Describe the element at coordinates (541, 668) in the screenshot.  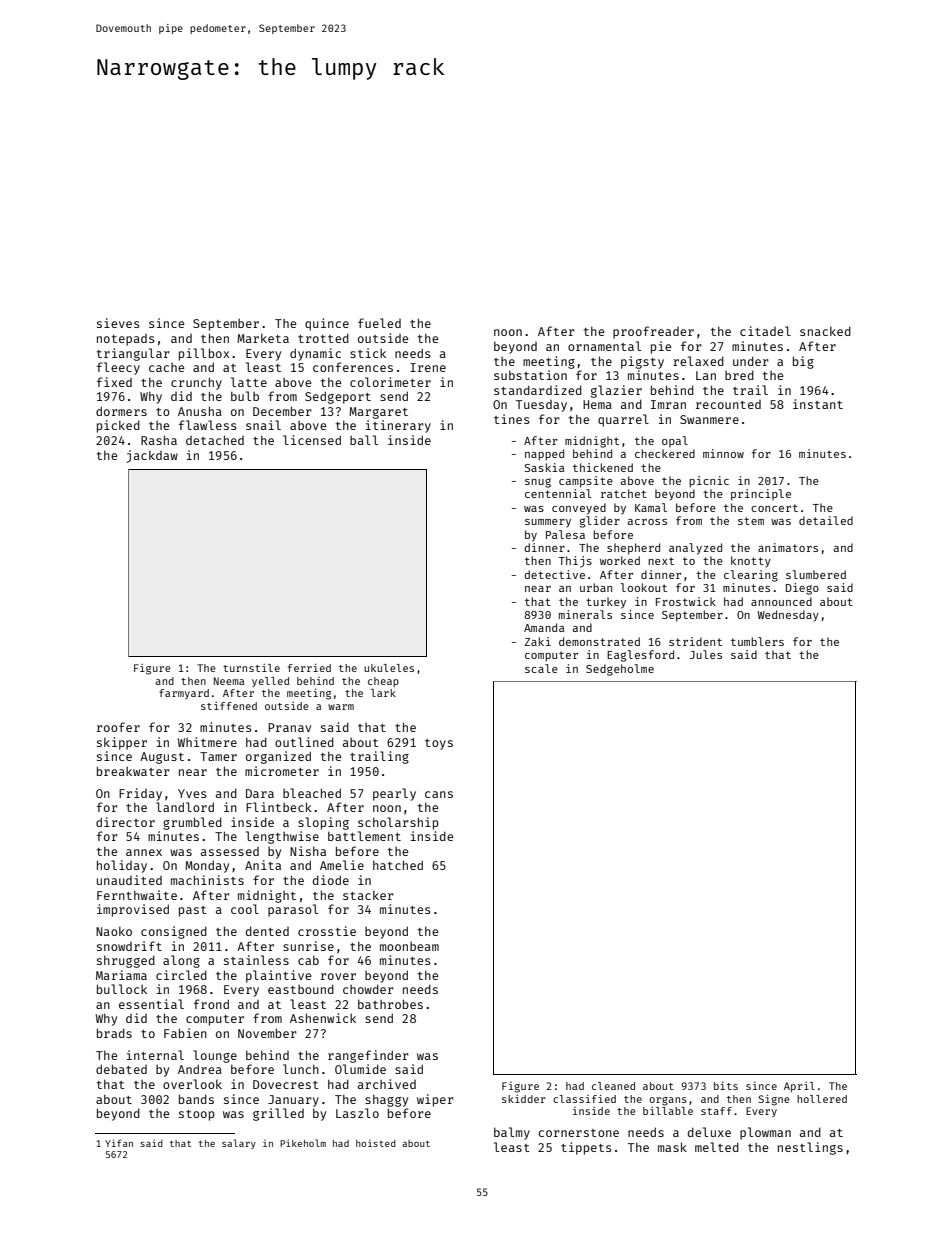
I see `scale` at that location.
